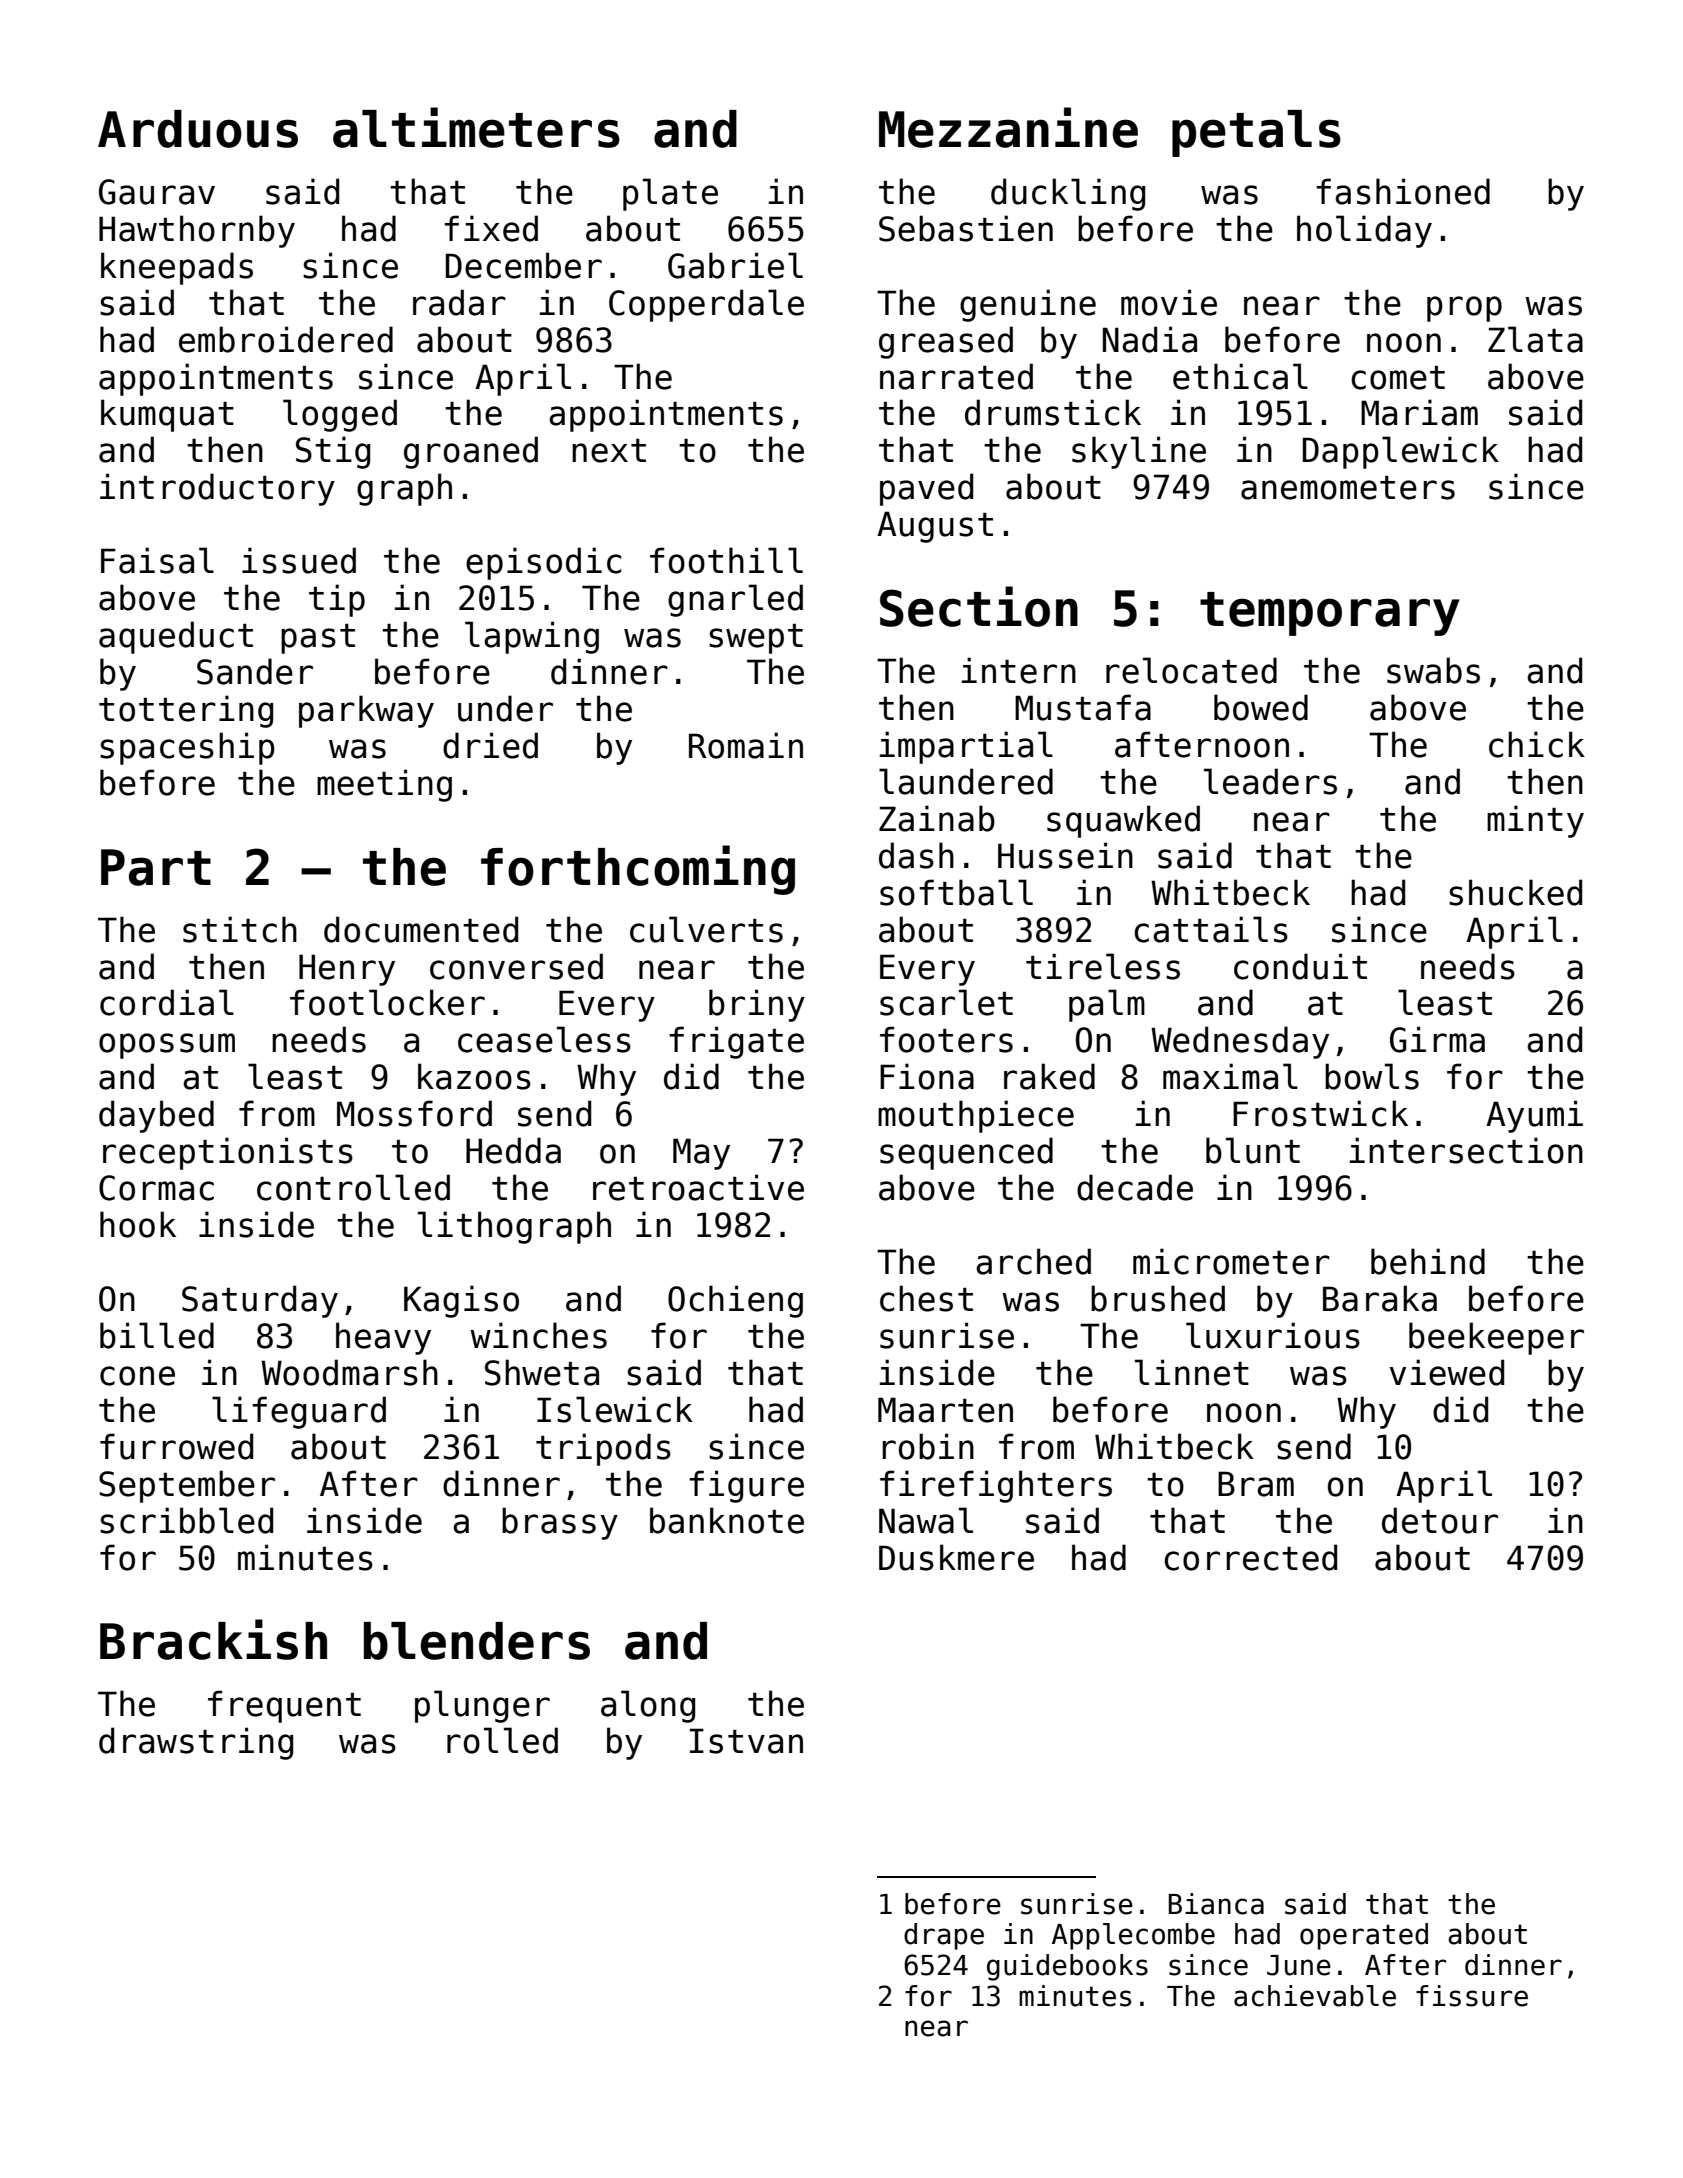  What do you see at coordinates (926, 489) in the screenshot?
I see `paved` at bounding box center [926, 489].
